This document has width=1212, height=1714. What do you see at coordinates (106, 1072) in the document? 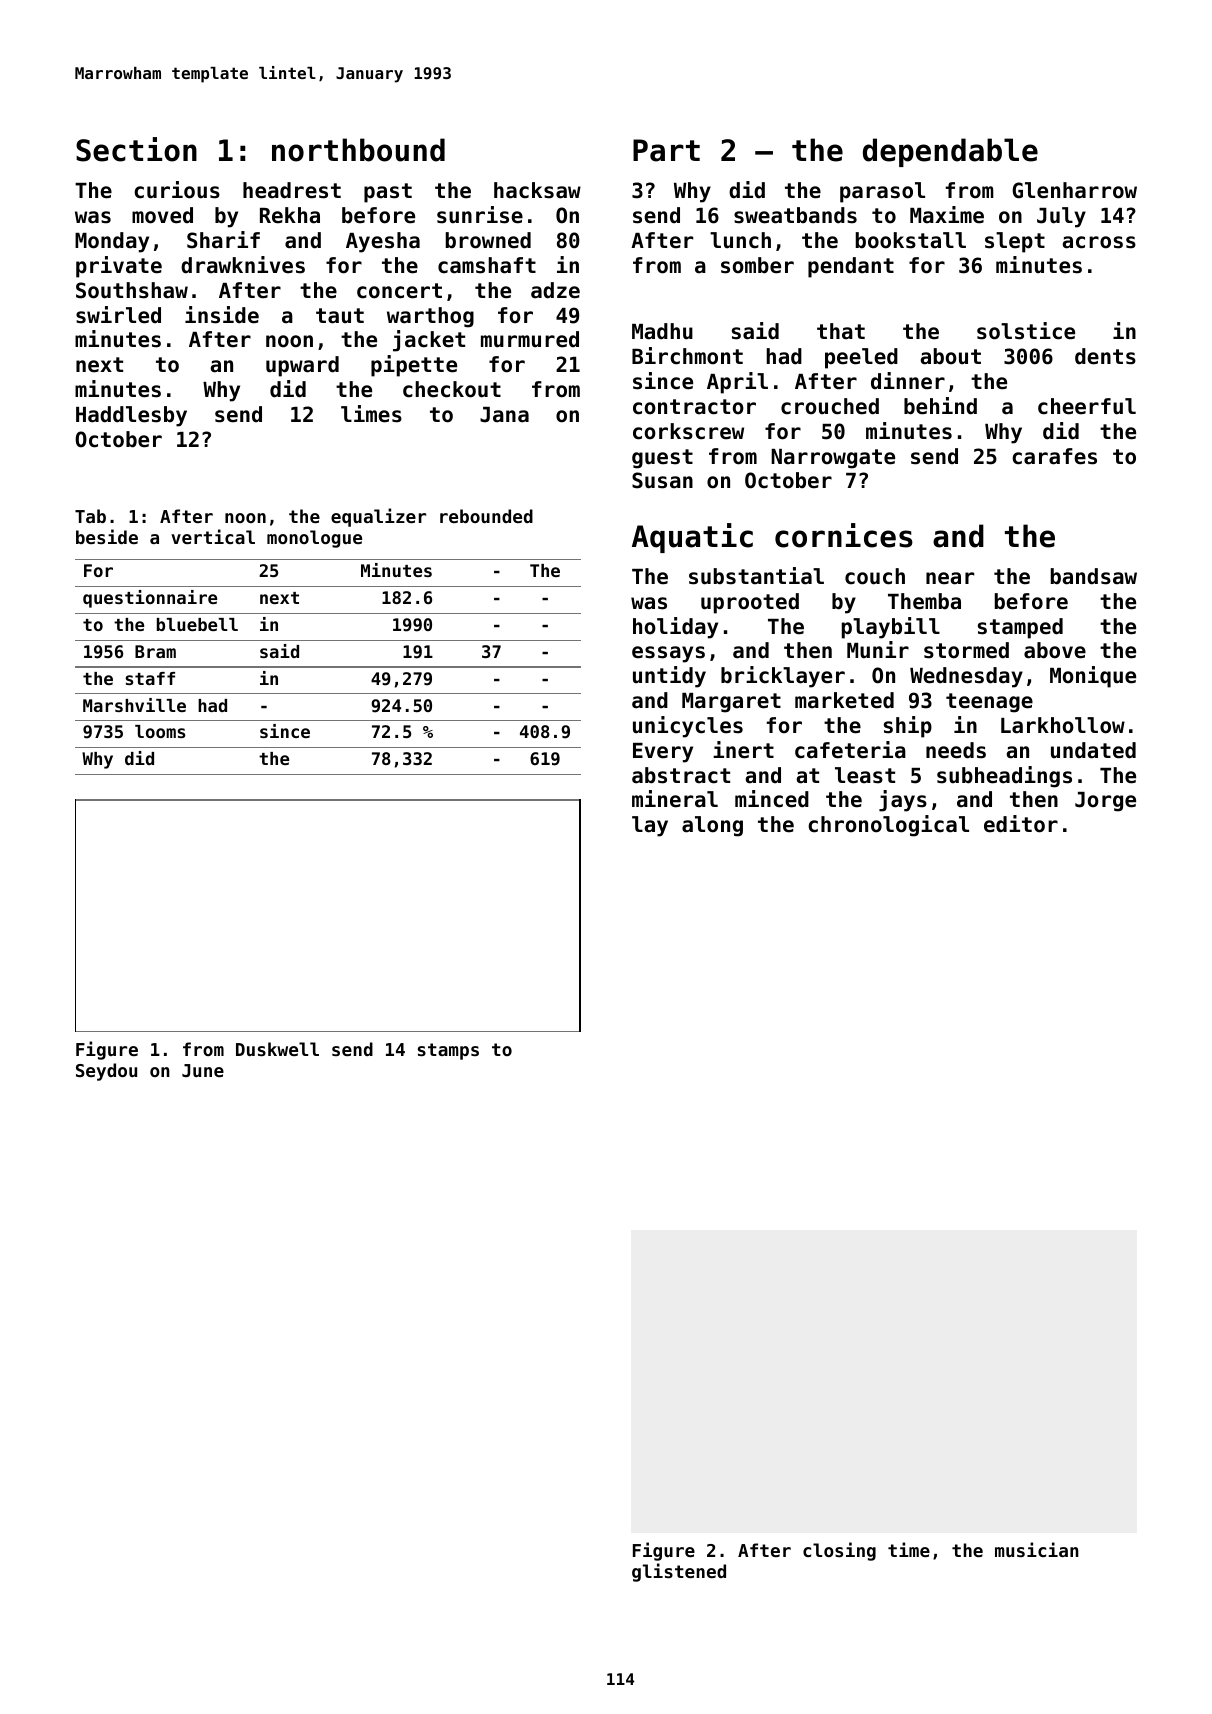
I see `Seydou` at bounding box center [106, 1072].
